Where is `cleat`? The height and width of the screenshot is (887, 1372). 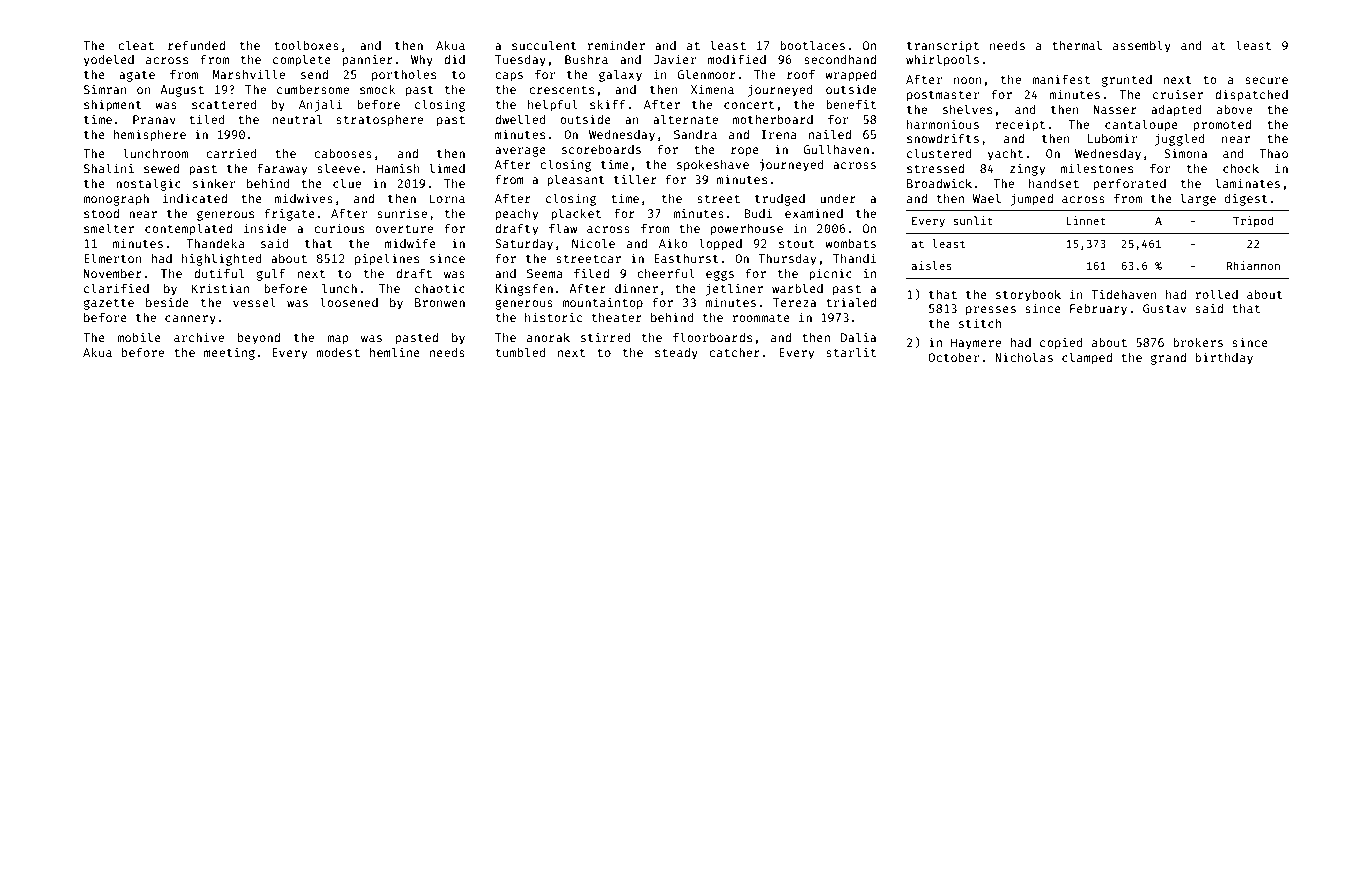
cleat is located at coordinates (136, 45).
